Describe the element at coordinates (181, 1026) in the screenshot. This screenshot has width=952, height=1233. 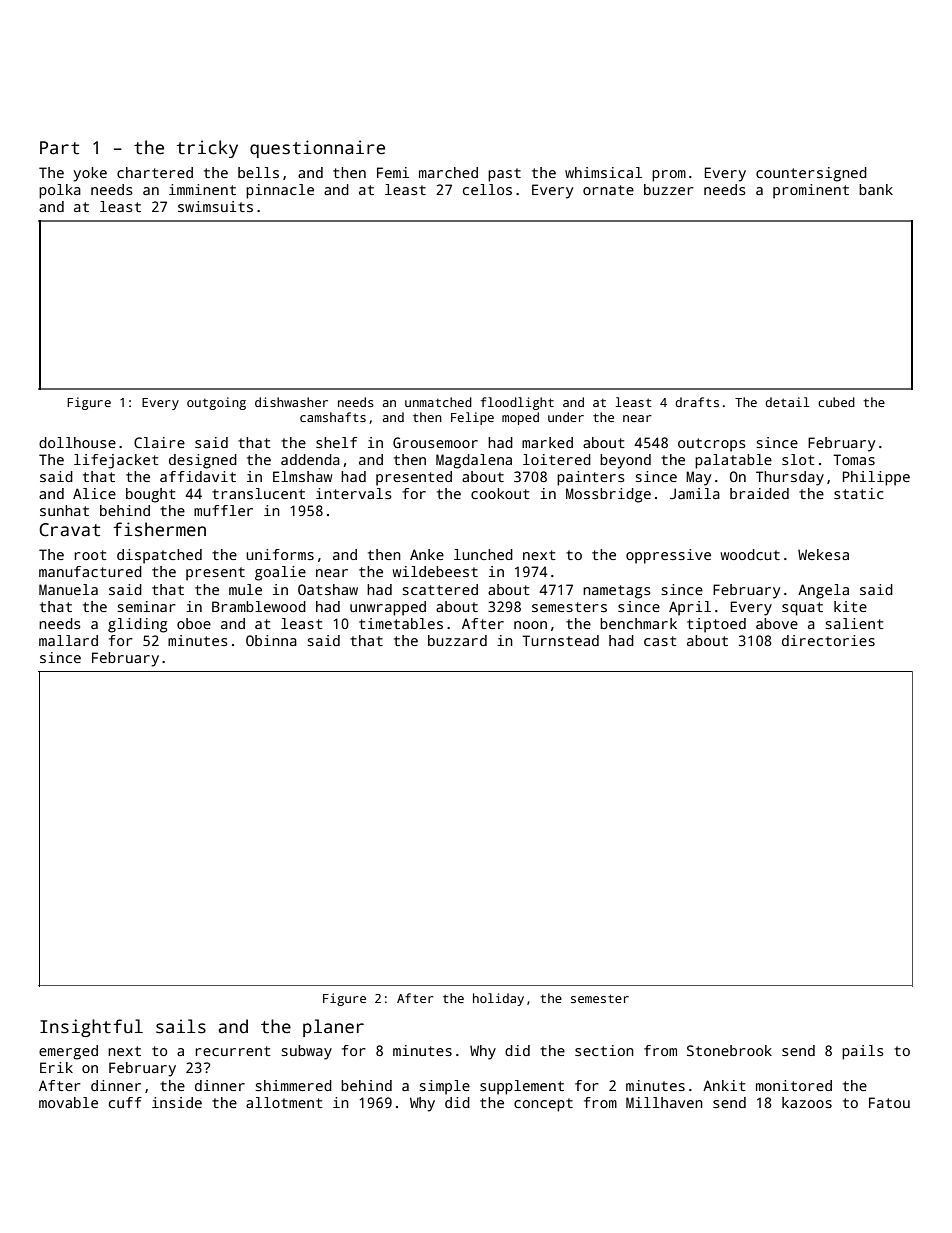
I see `sails` at that location.
